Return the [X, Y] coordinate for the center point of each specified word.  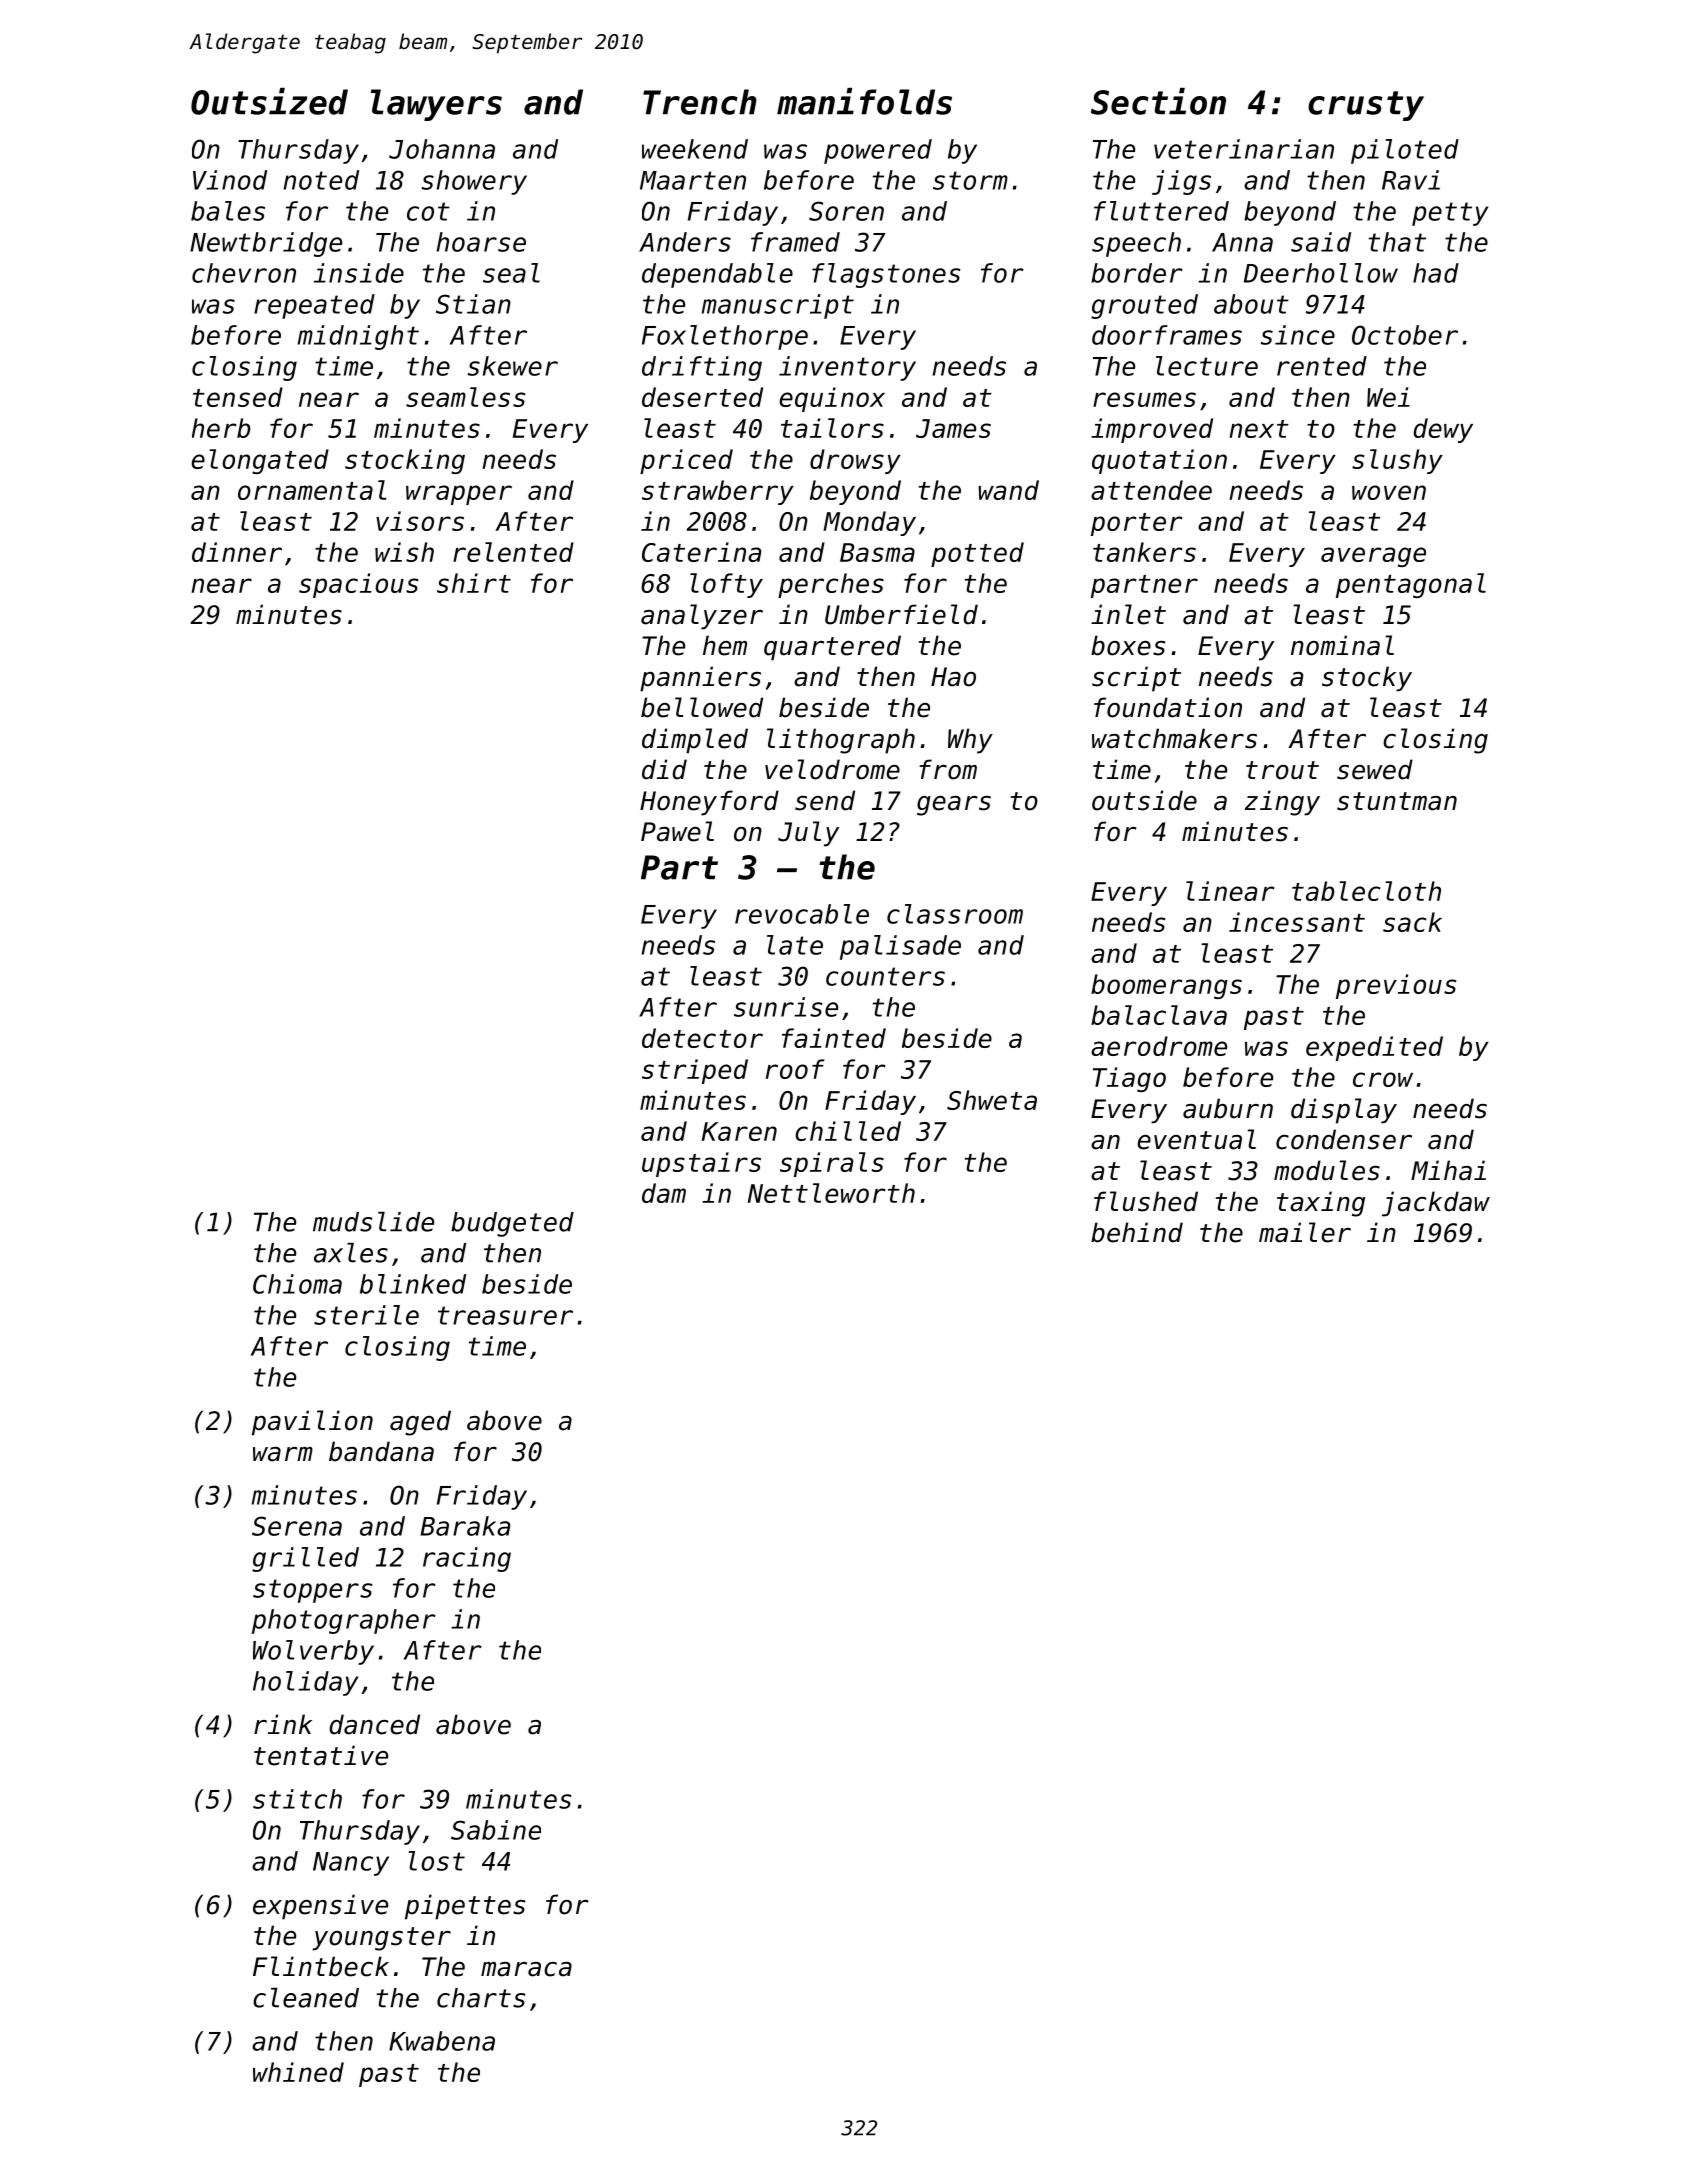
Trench [700, 102]
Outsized [269, 101]
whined [298, 2072]
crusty [1366, 106]
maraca [526, 1969]
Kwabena [442, 2041]
